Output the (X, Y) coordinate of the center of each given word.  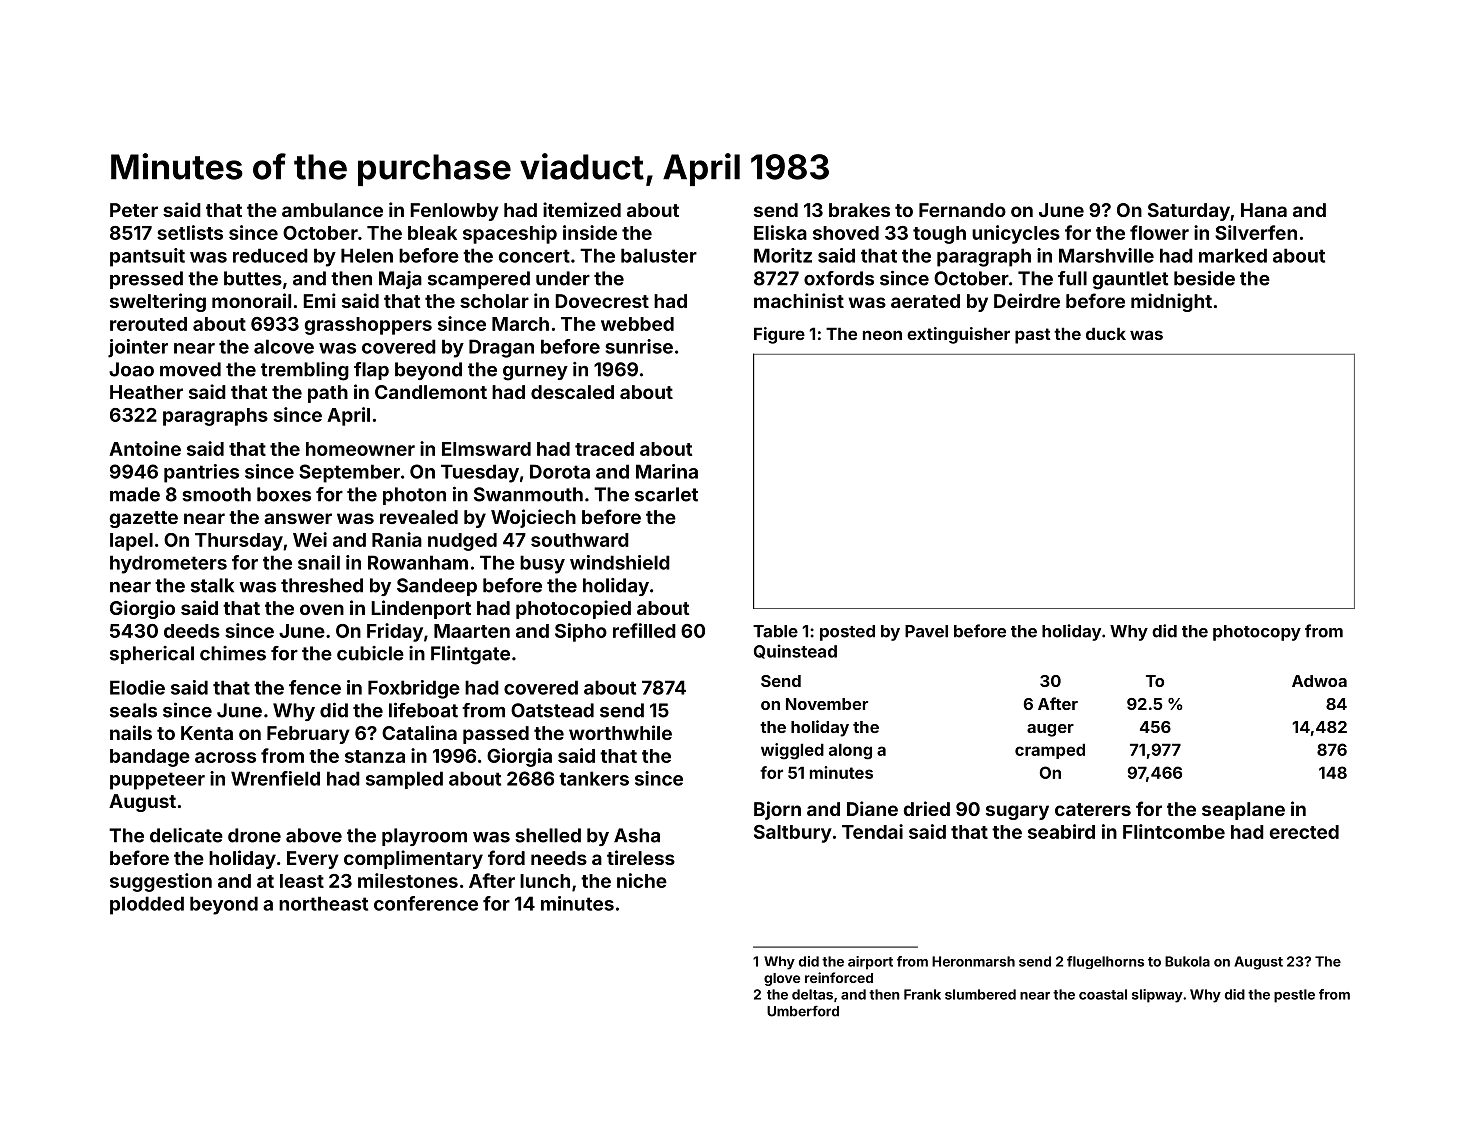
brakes (859, 210)
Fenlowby (454, 212)
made (135, 494)
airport (870, 963)
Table (775, 631)
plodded (147, 905)
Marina (667, 471)
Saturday (1189, 212)
